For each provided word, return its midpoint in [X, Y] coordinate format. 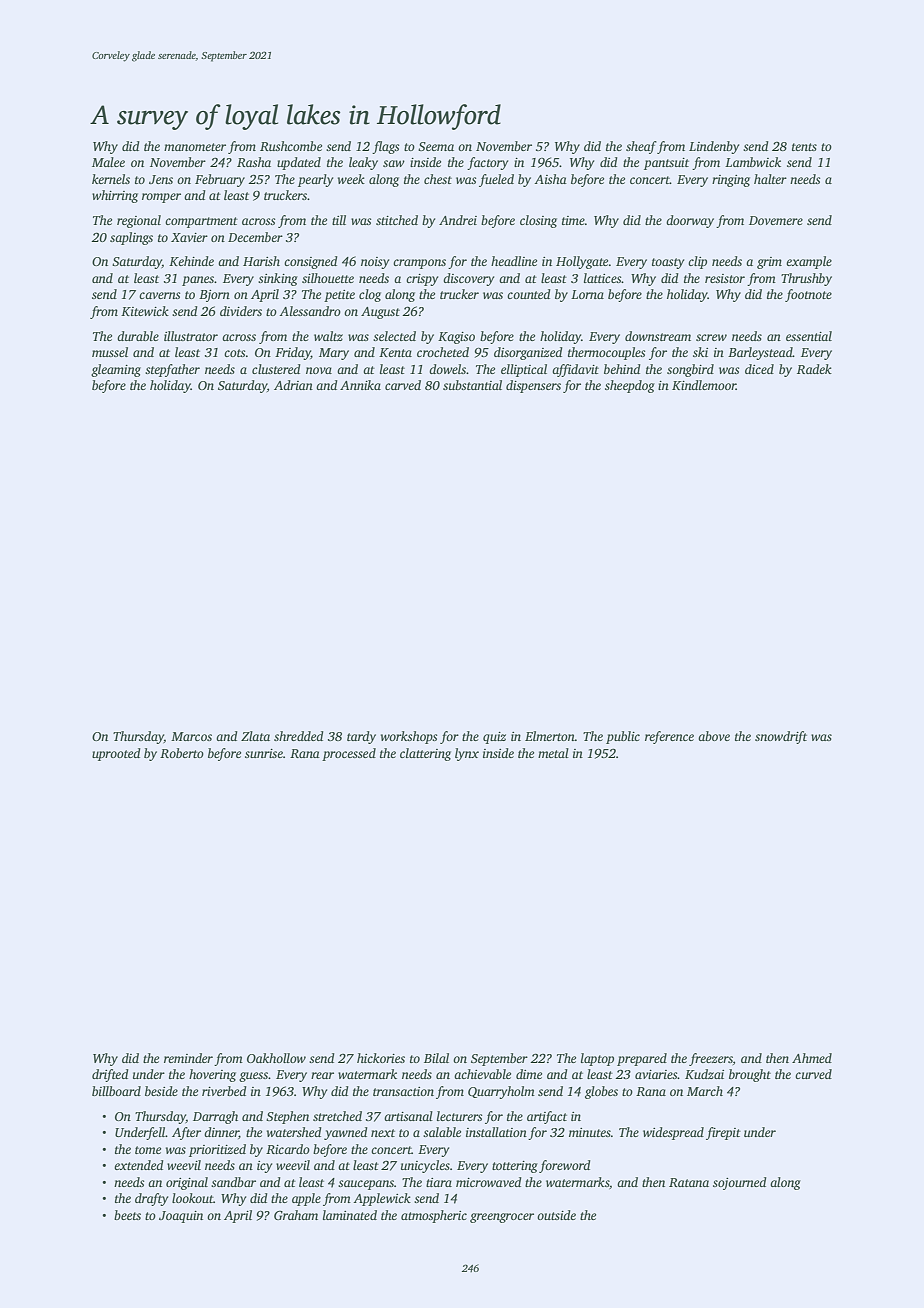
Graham [296, 1215]
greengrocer [502, 1218]
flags [385, 147]
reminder [188, 1058]
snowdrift [781, 737]
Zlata [255, 736]
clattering [425, 754]
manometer [195, 147]
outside [556, 1215]
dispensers [533, 386]
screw [711, 337]
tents [804, 147]
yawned [346, 1133]
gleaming [116, 370]
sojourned [740, 1183]
